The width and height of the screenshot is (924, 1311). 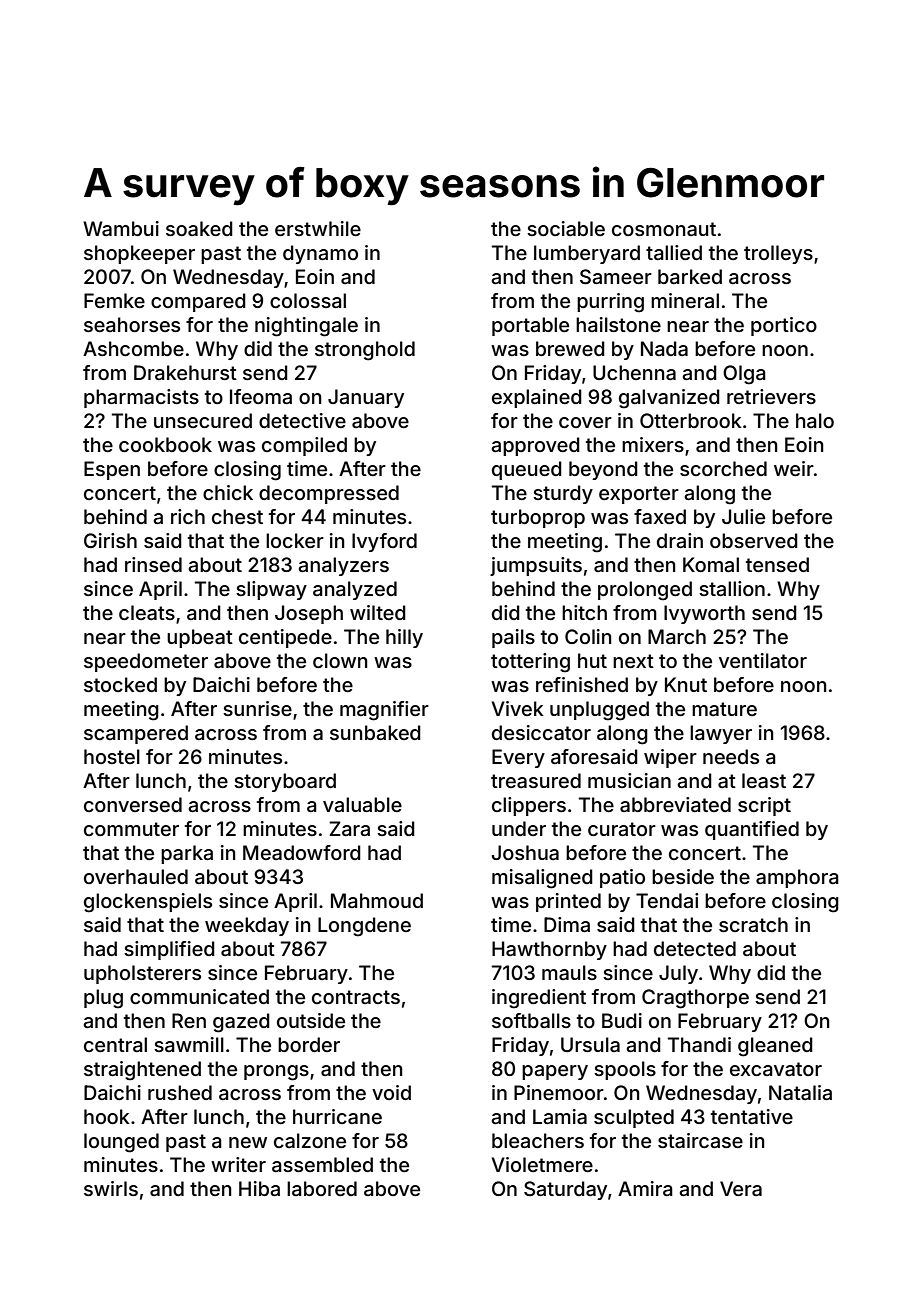 I want to click on chest, so click(x=237, y=516).
